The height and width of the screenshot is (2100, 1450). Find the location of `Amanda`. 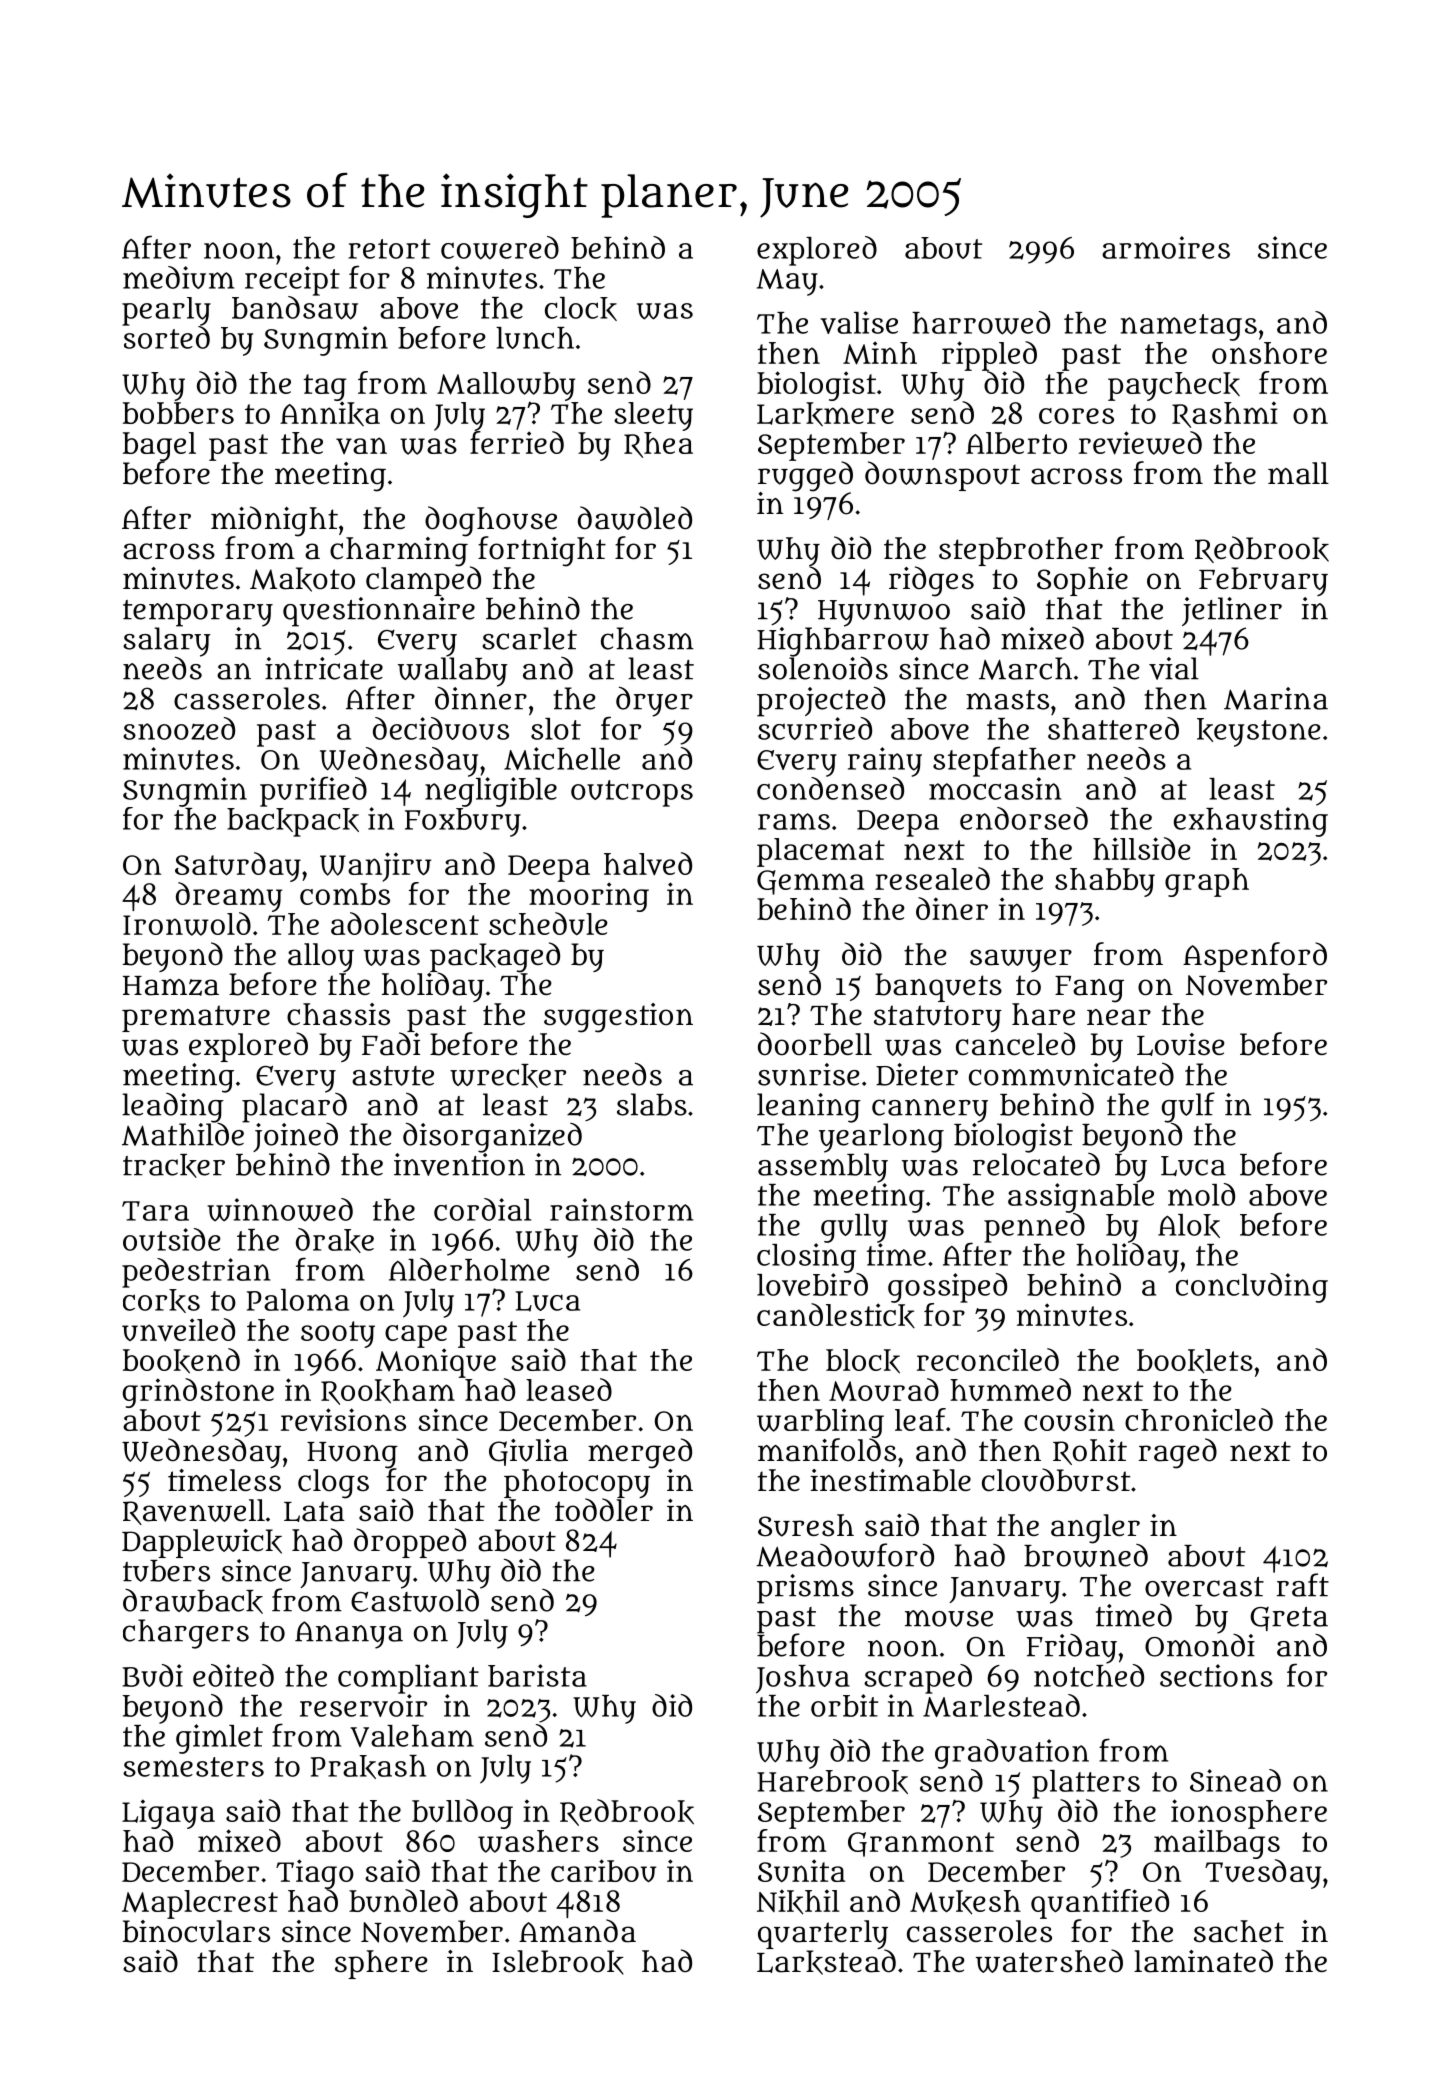

Amanda is located at coordinates (577, 1931).
